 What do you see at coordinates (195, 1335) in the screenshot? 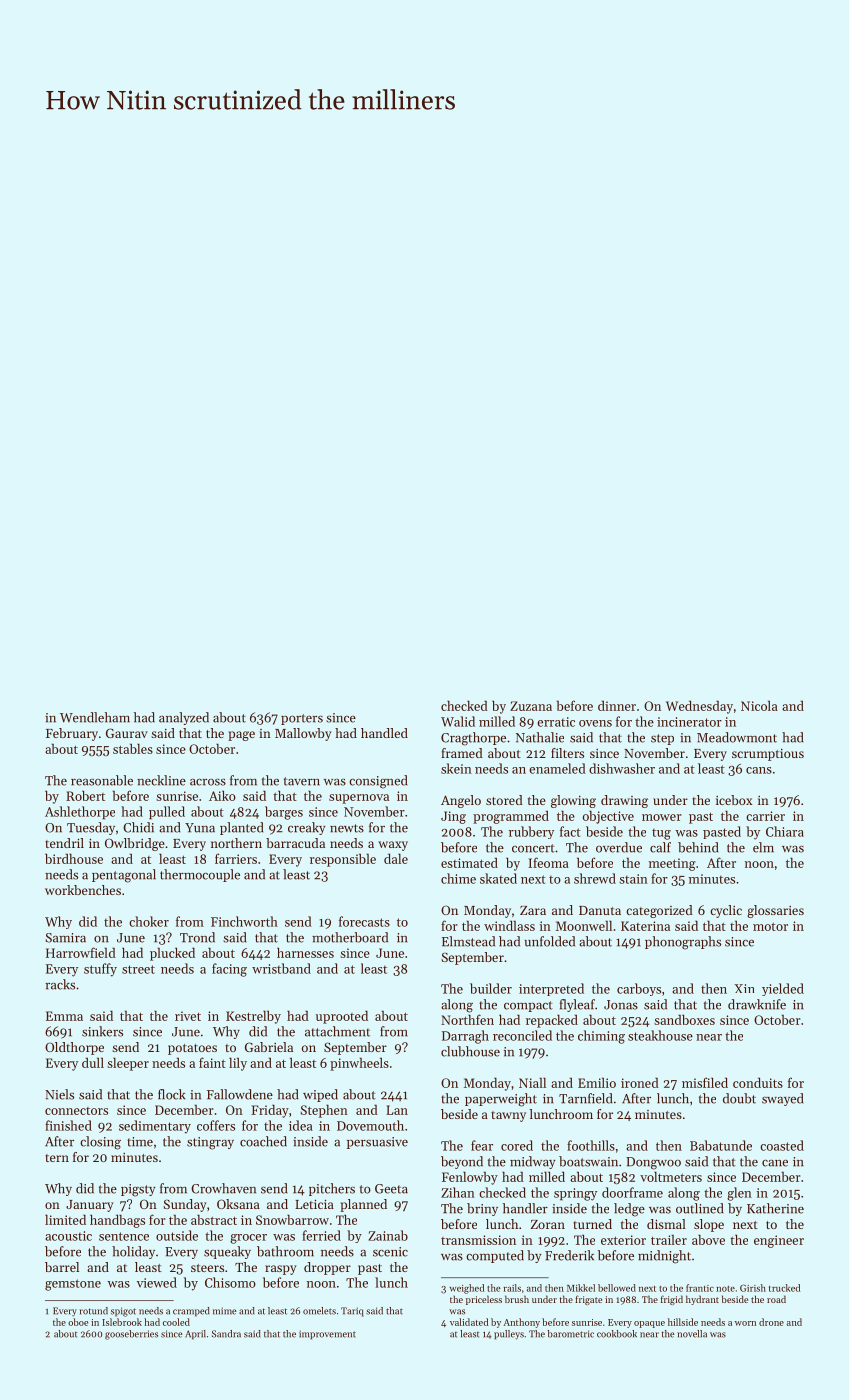
I see `April` at bounding box center [195, 1335].
